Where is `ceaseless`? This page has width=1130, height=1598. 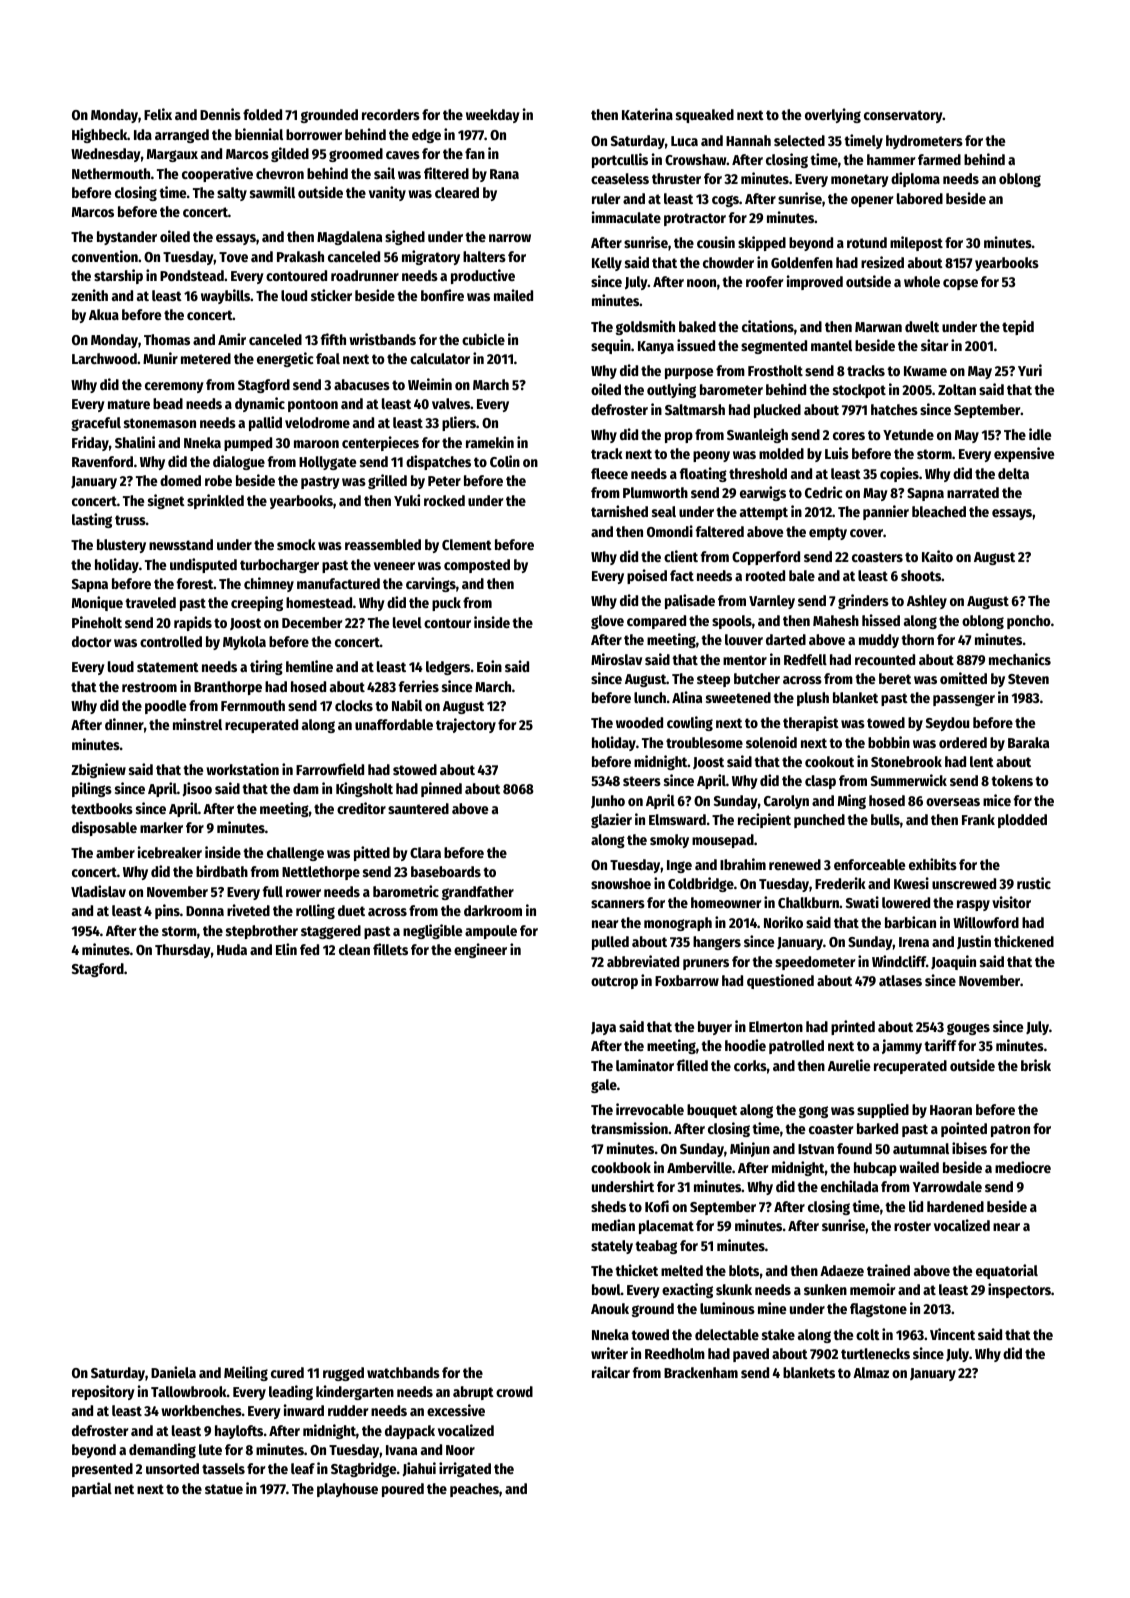 ceaseless is located at coordinates (620, 178).
